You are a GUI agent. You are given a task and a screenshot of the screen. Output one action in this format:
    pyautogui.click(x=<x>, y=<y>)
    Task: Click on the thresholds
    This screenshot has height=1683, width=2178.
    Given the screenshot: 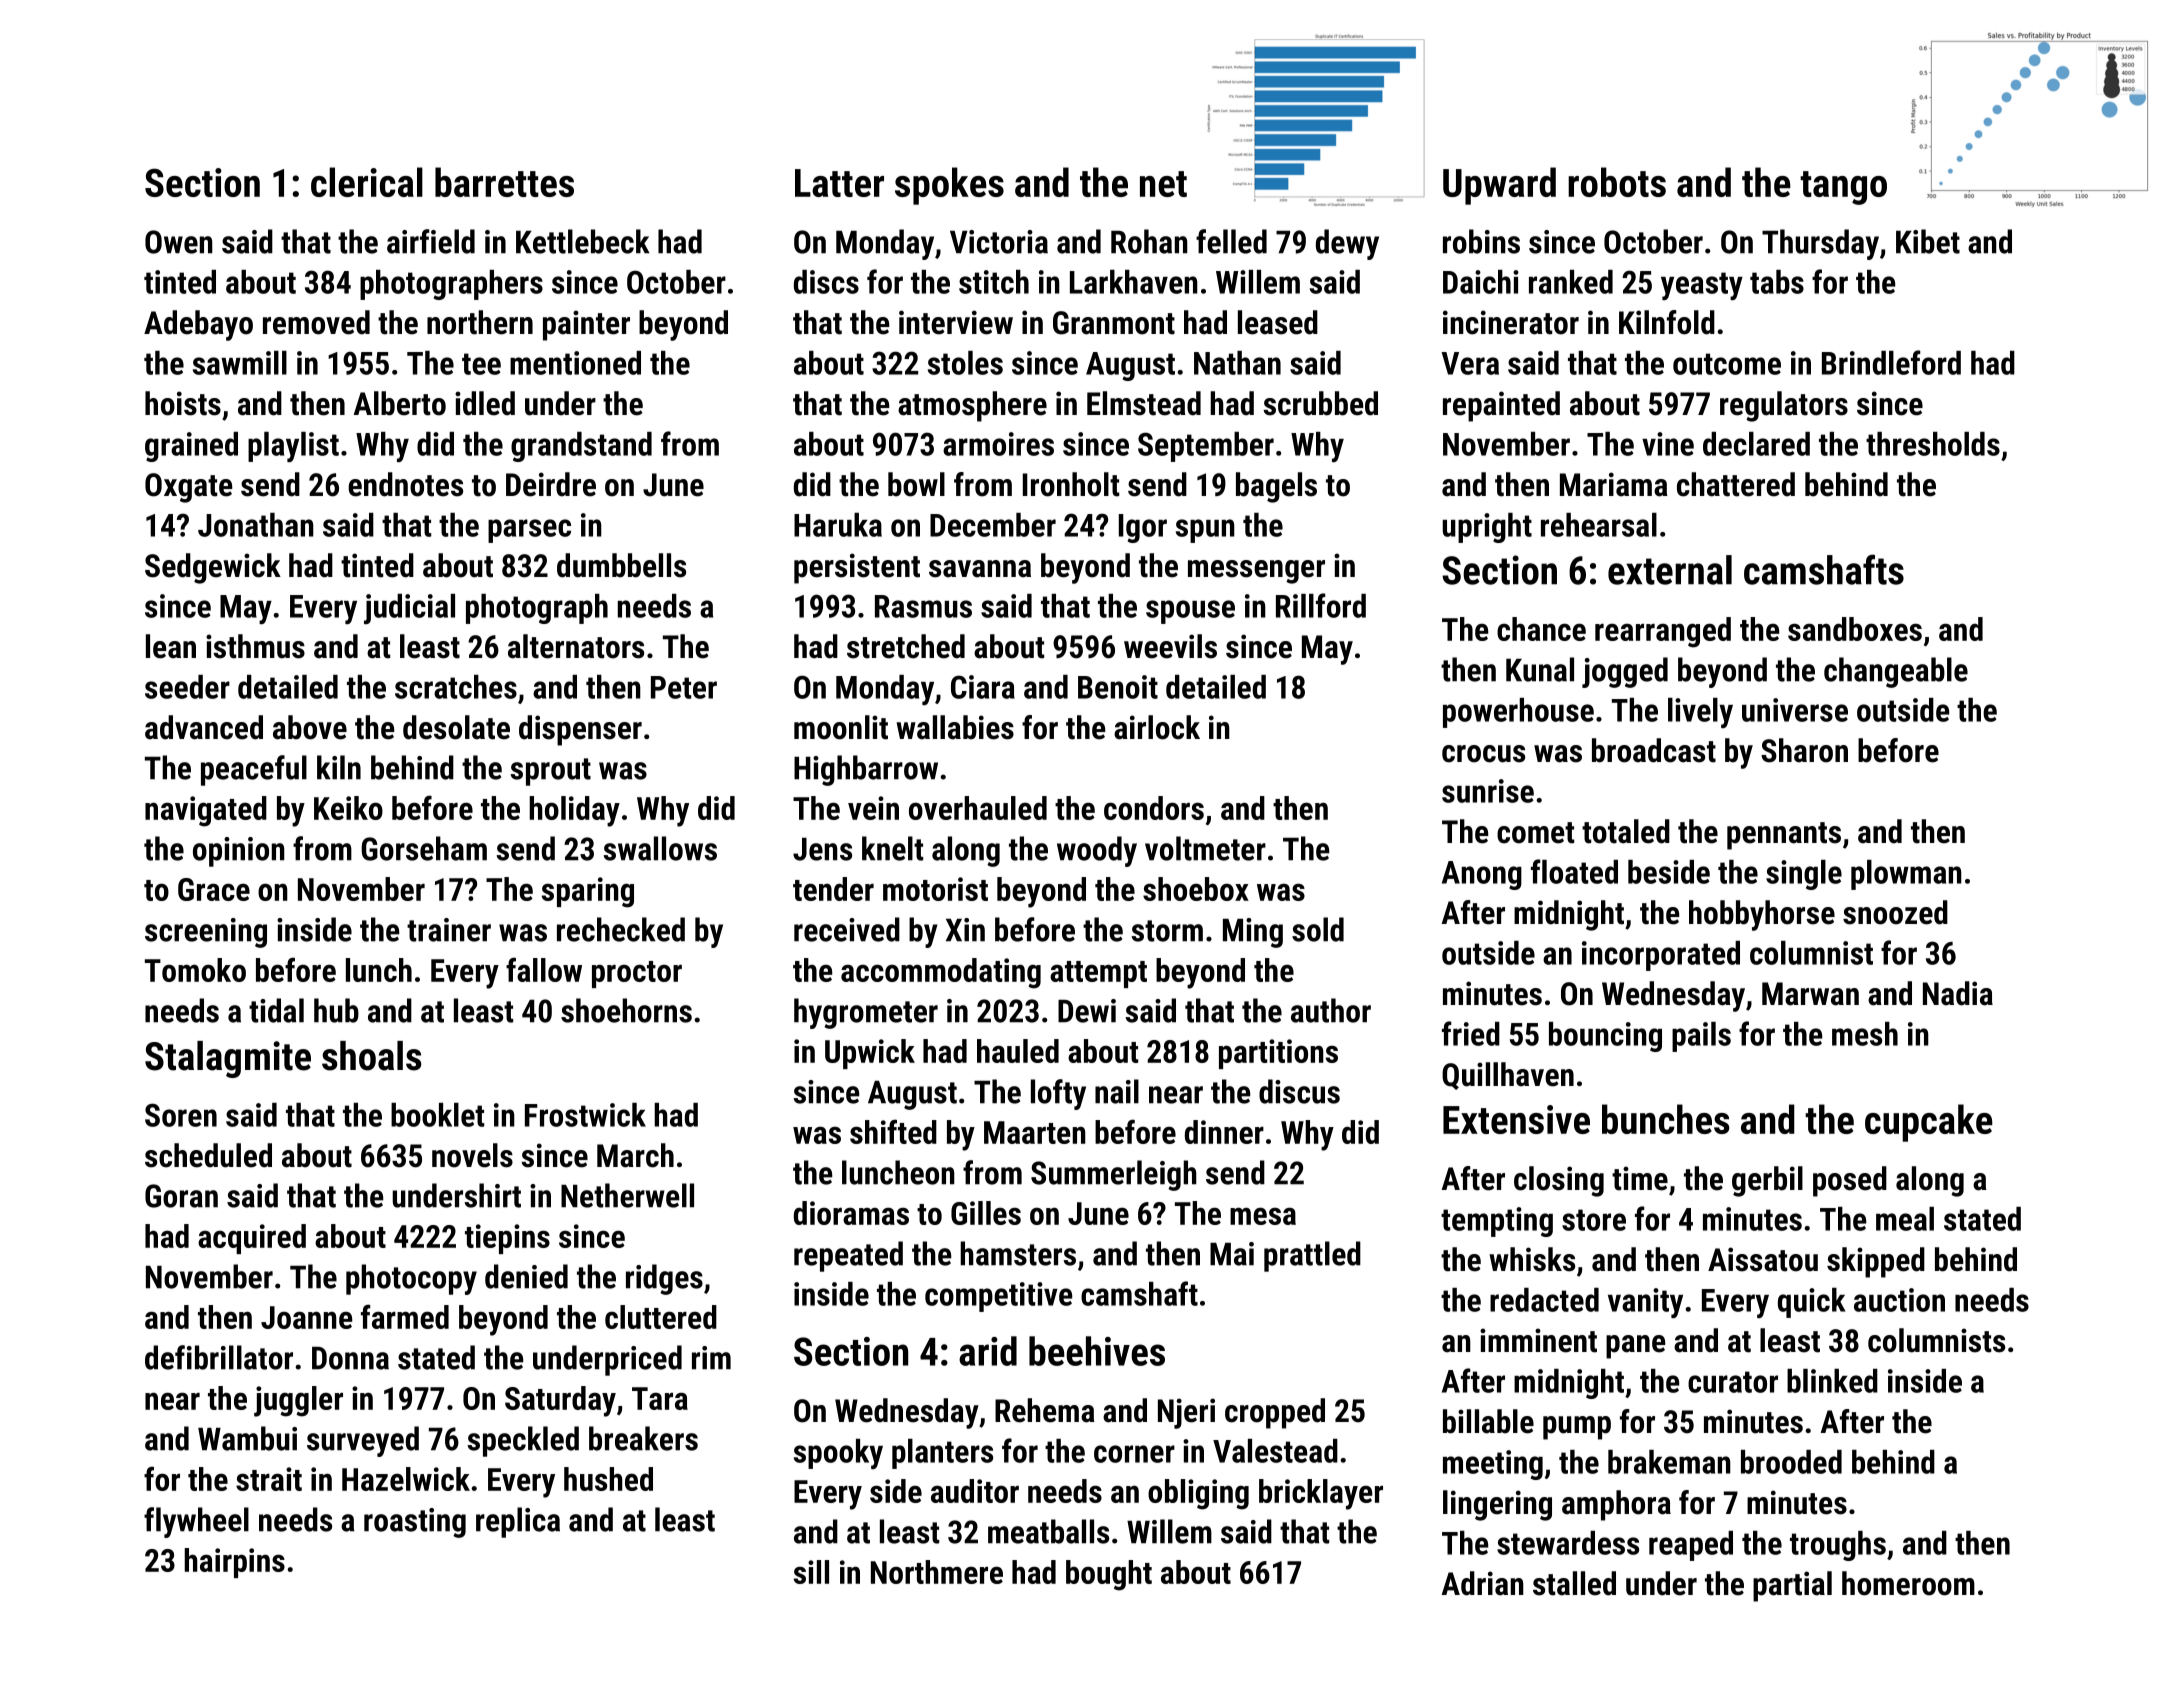 What is the action you would take?
    pyautogui.click(x=1933, y=444)
